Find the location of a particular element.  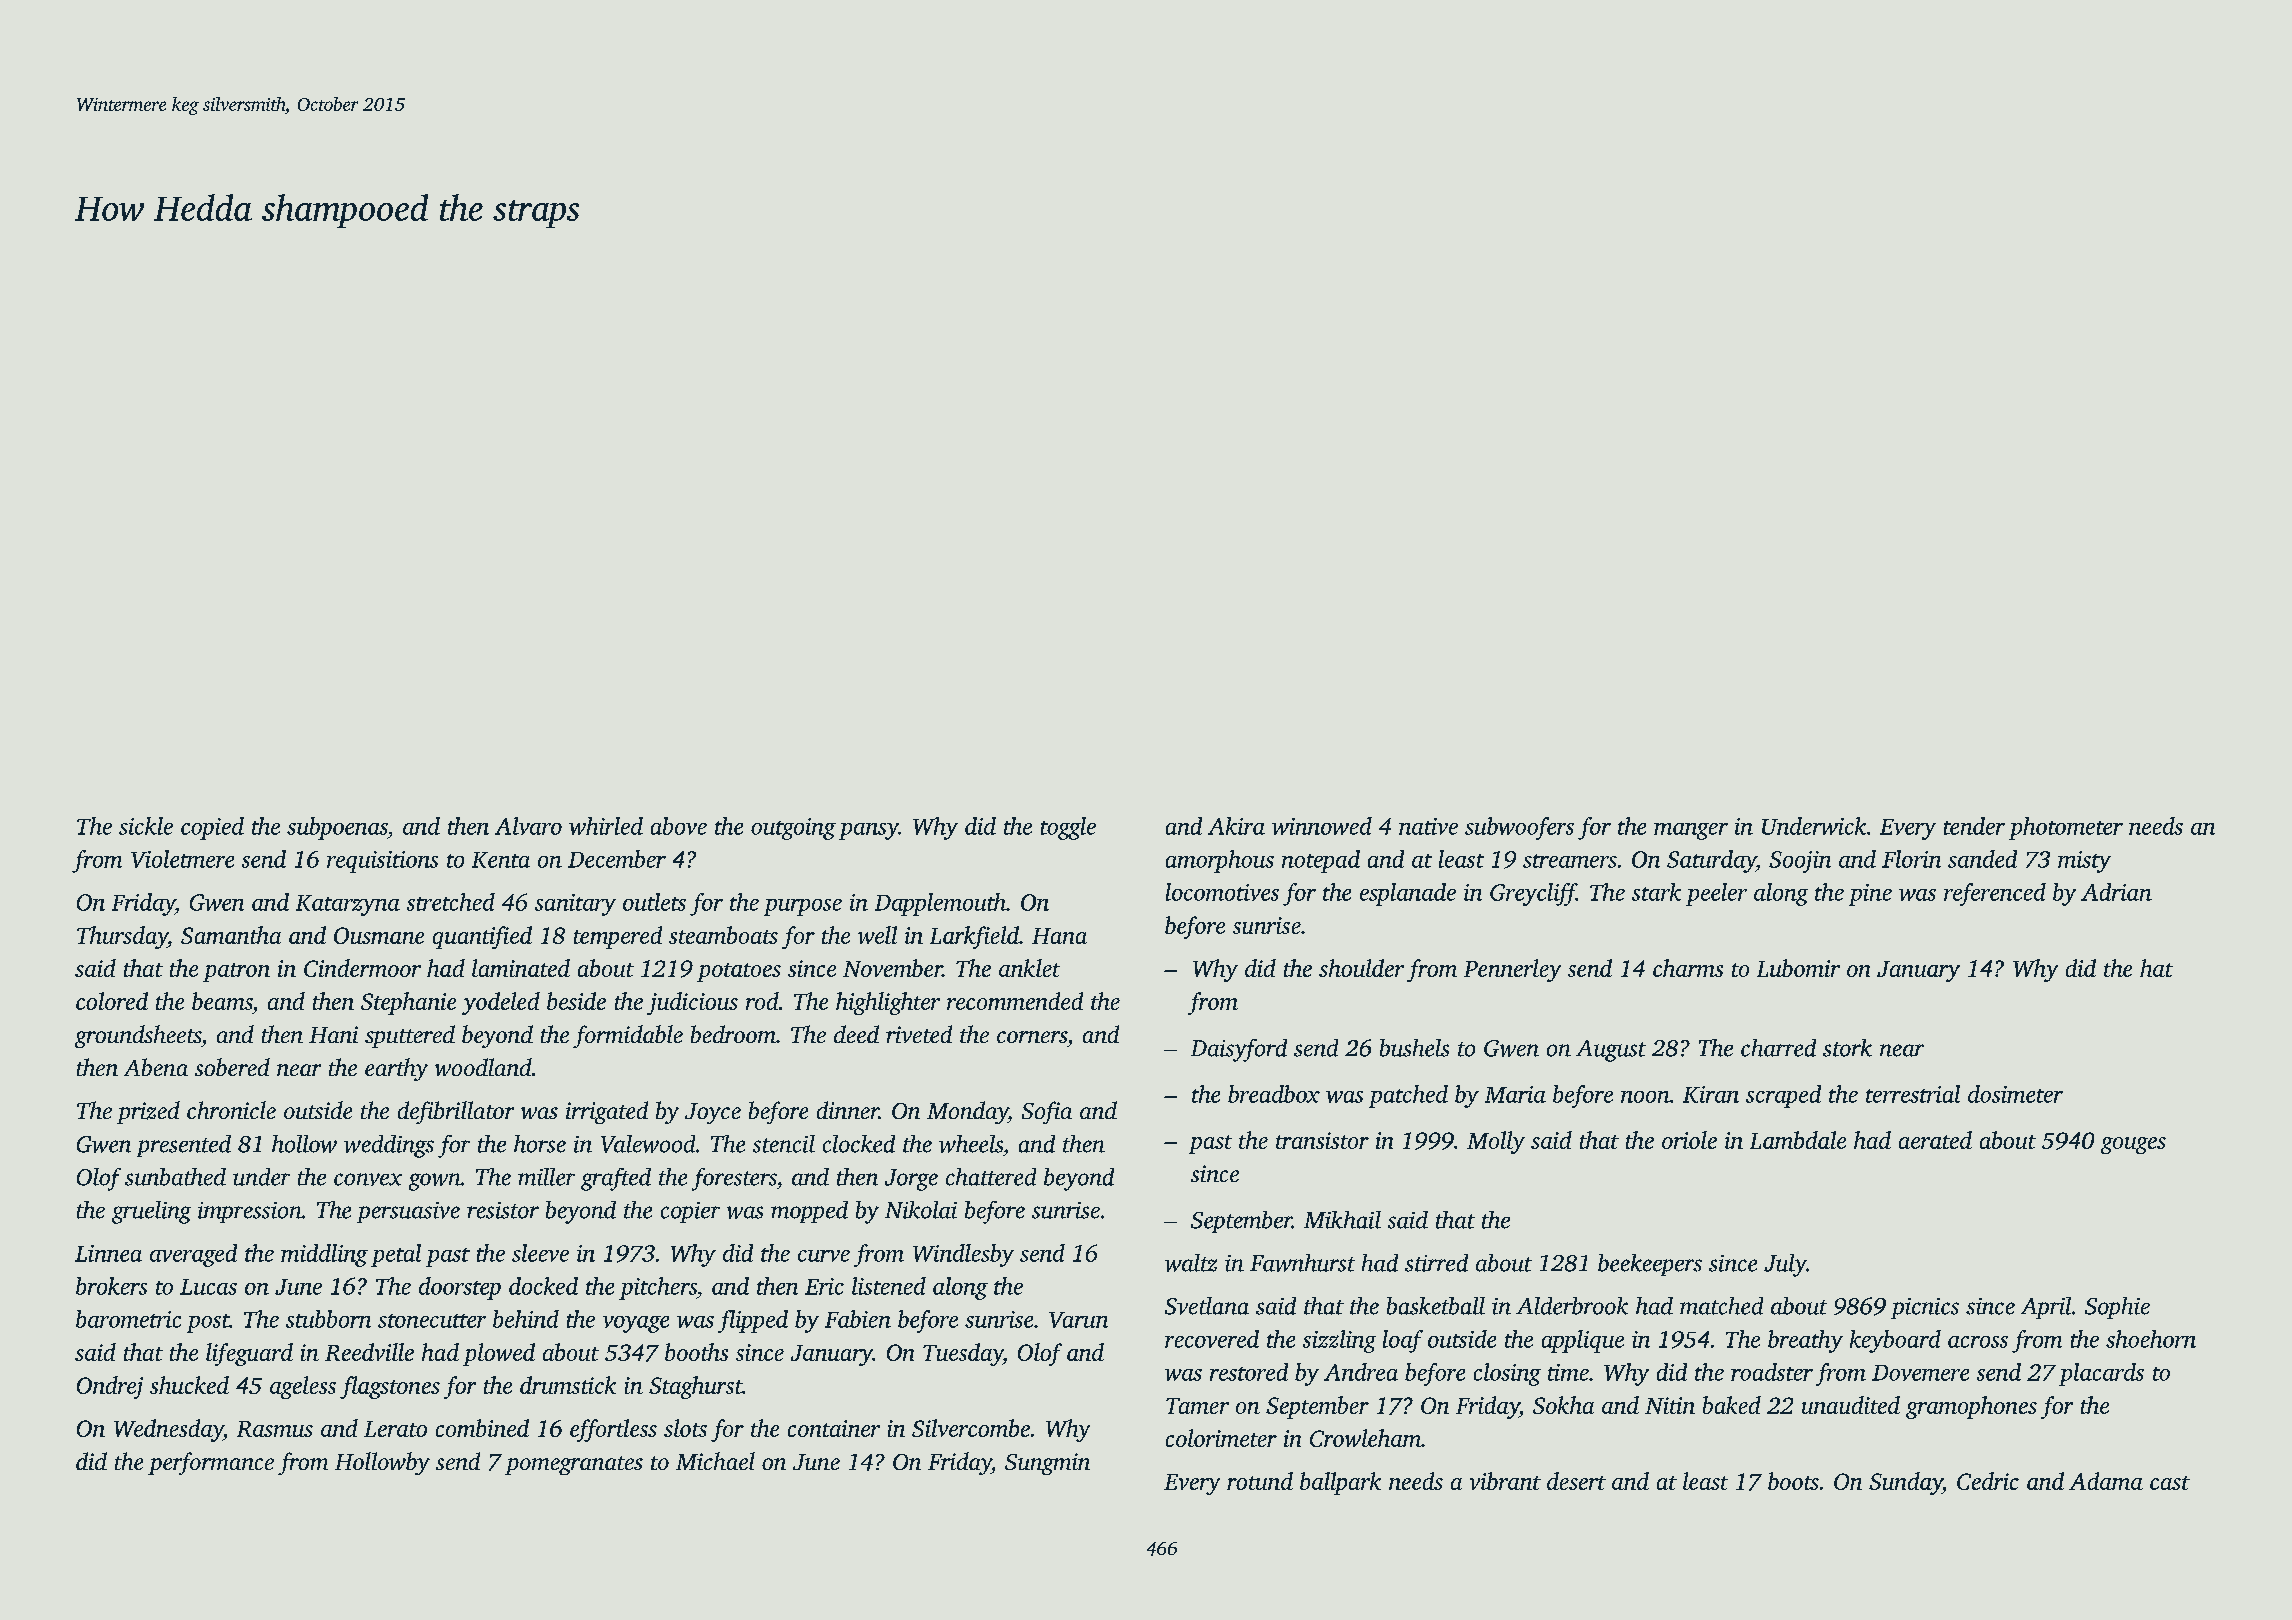

Thursday is located at coordinates (122, 937).
